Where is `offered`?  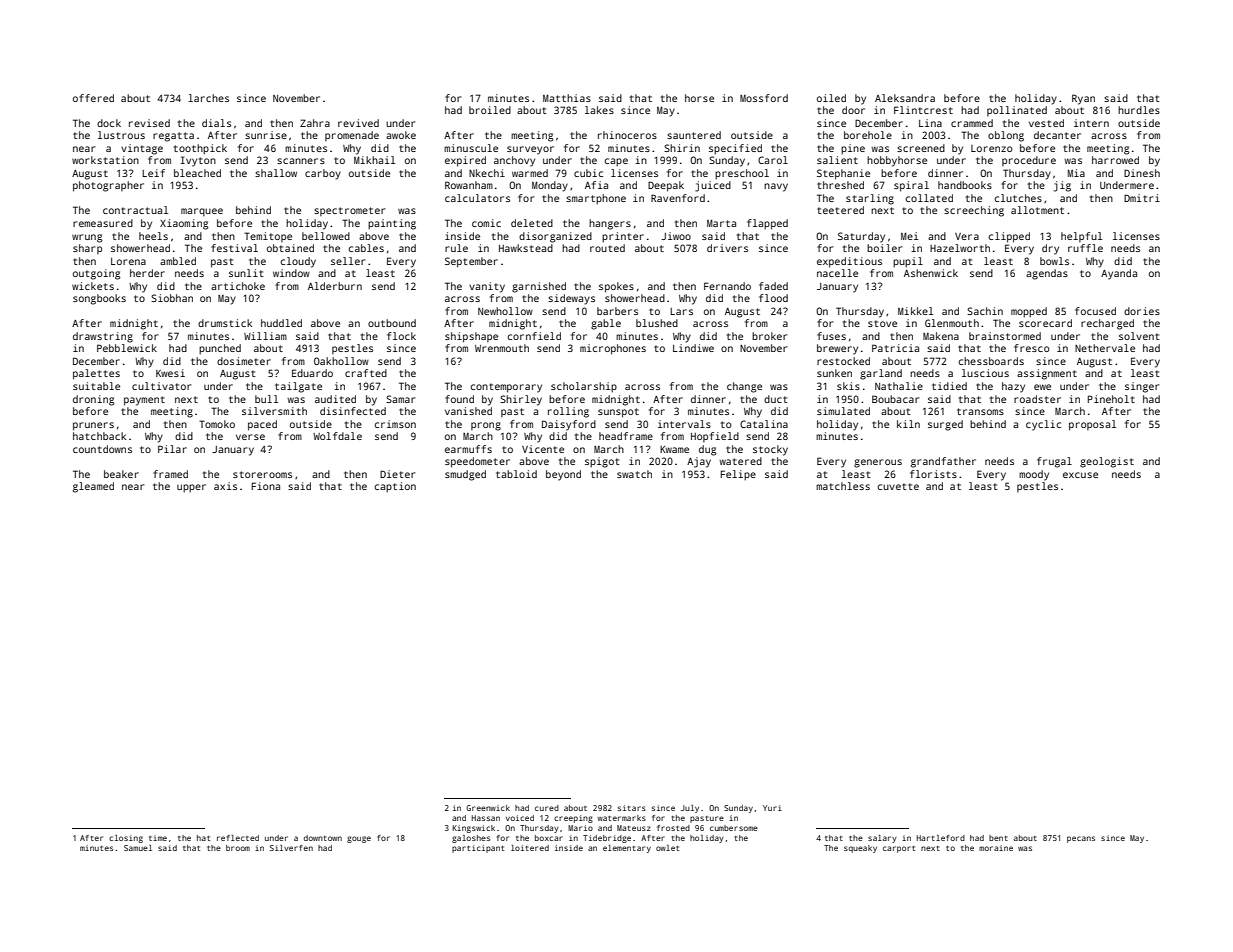
offered is located at coordinates (93, 98).
